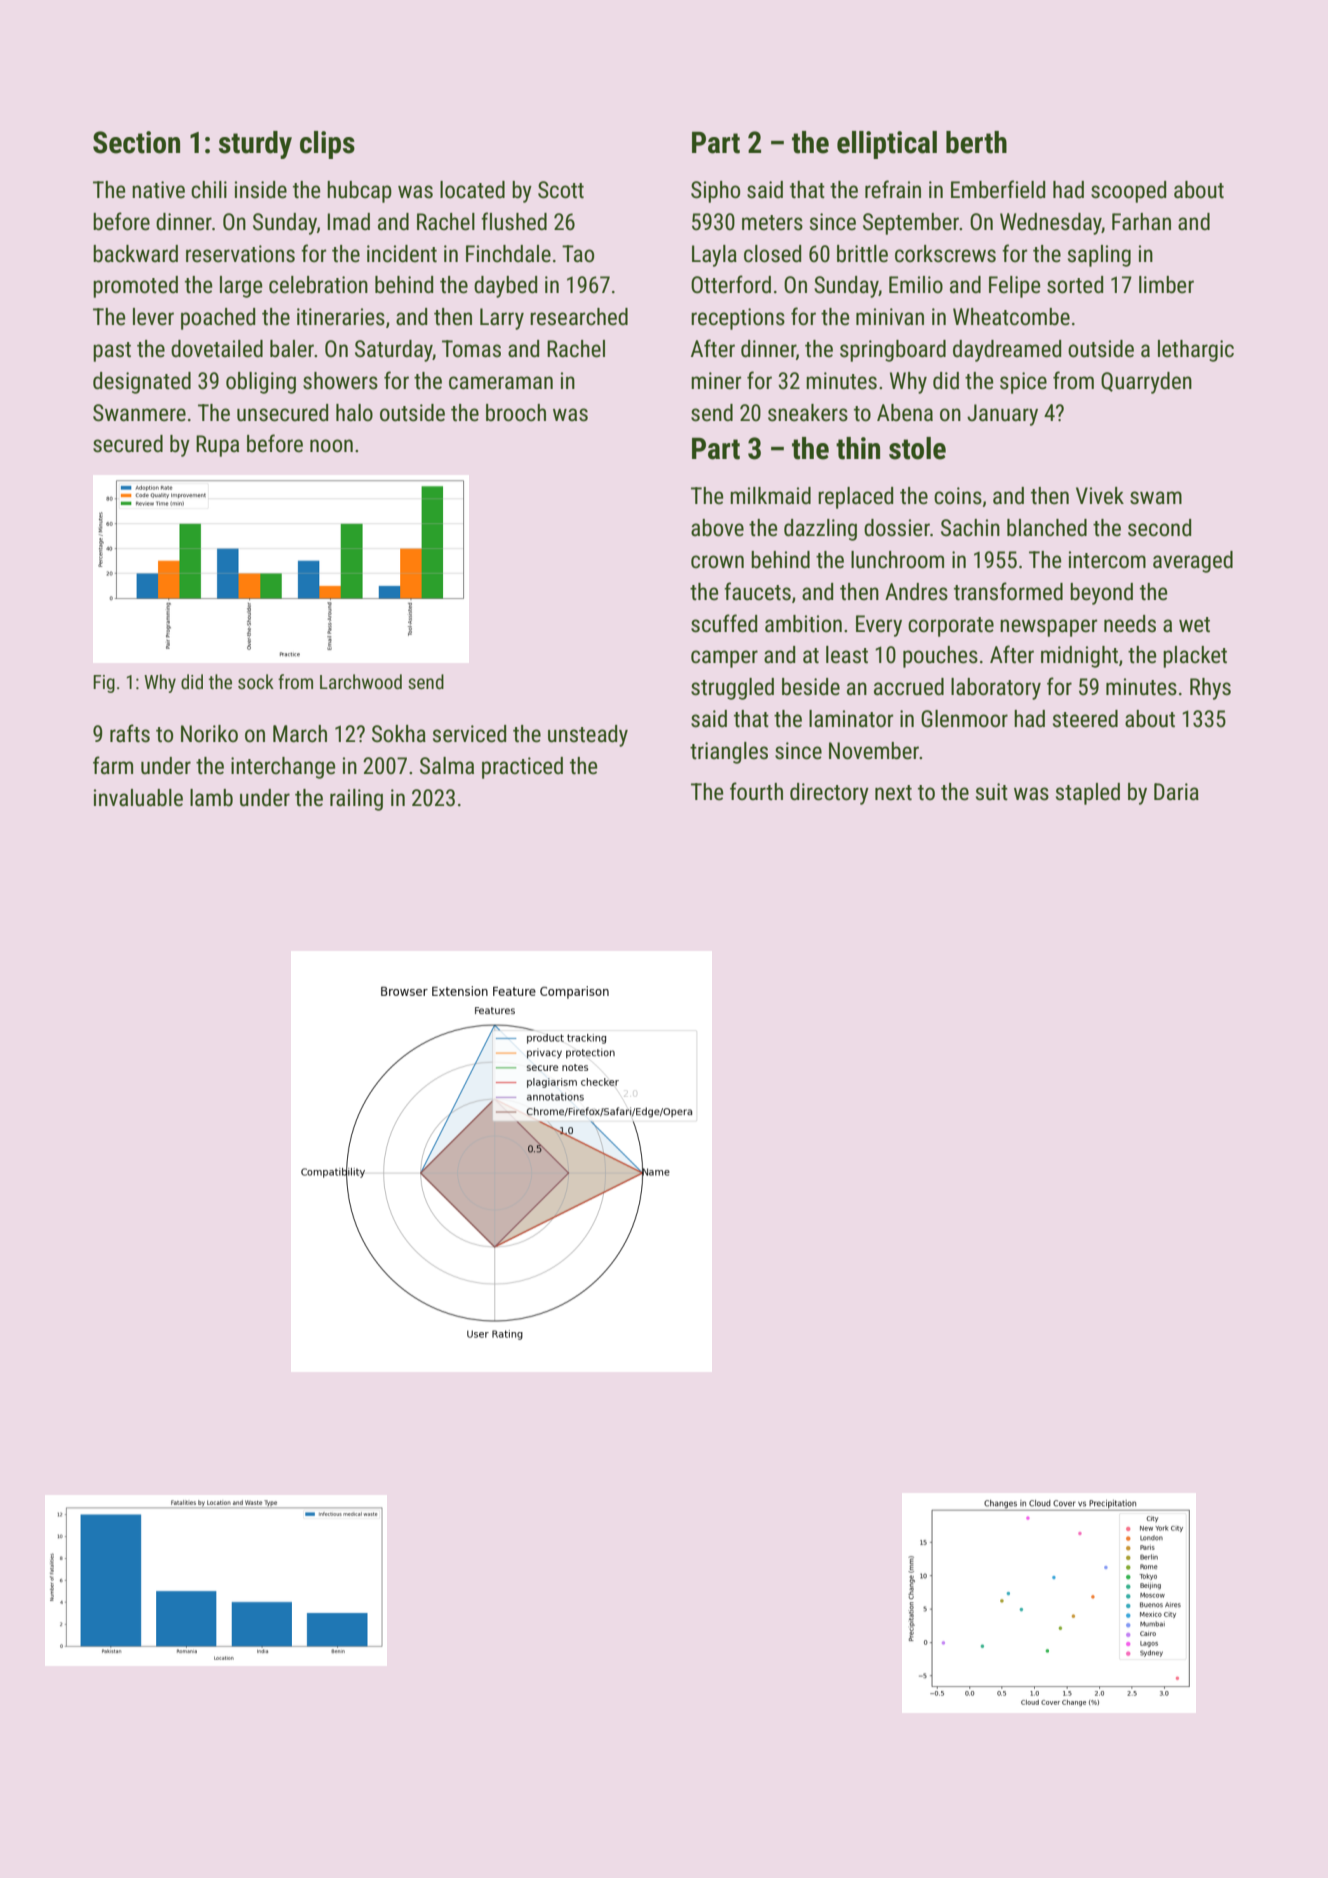 The image size is (1328, 1878). What do you see at coordinates (514, 221) in the image?
I see `flushed` at bounding box center [514, 221].
